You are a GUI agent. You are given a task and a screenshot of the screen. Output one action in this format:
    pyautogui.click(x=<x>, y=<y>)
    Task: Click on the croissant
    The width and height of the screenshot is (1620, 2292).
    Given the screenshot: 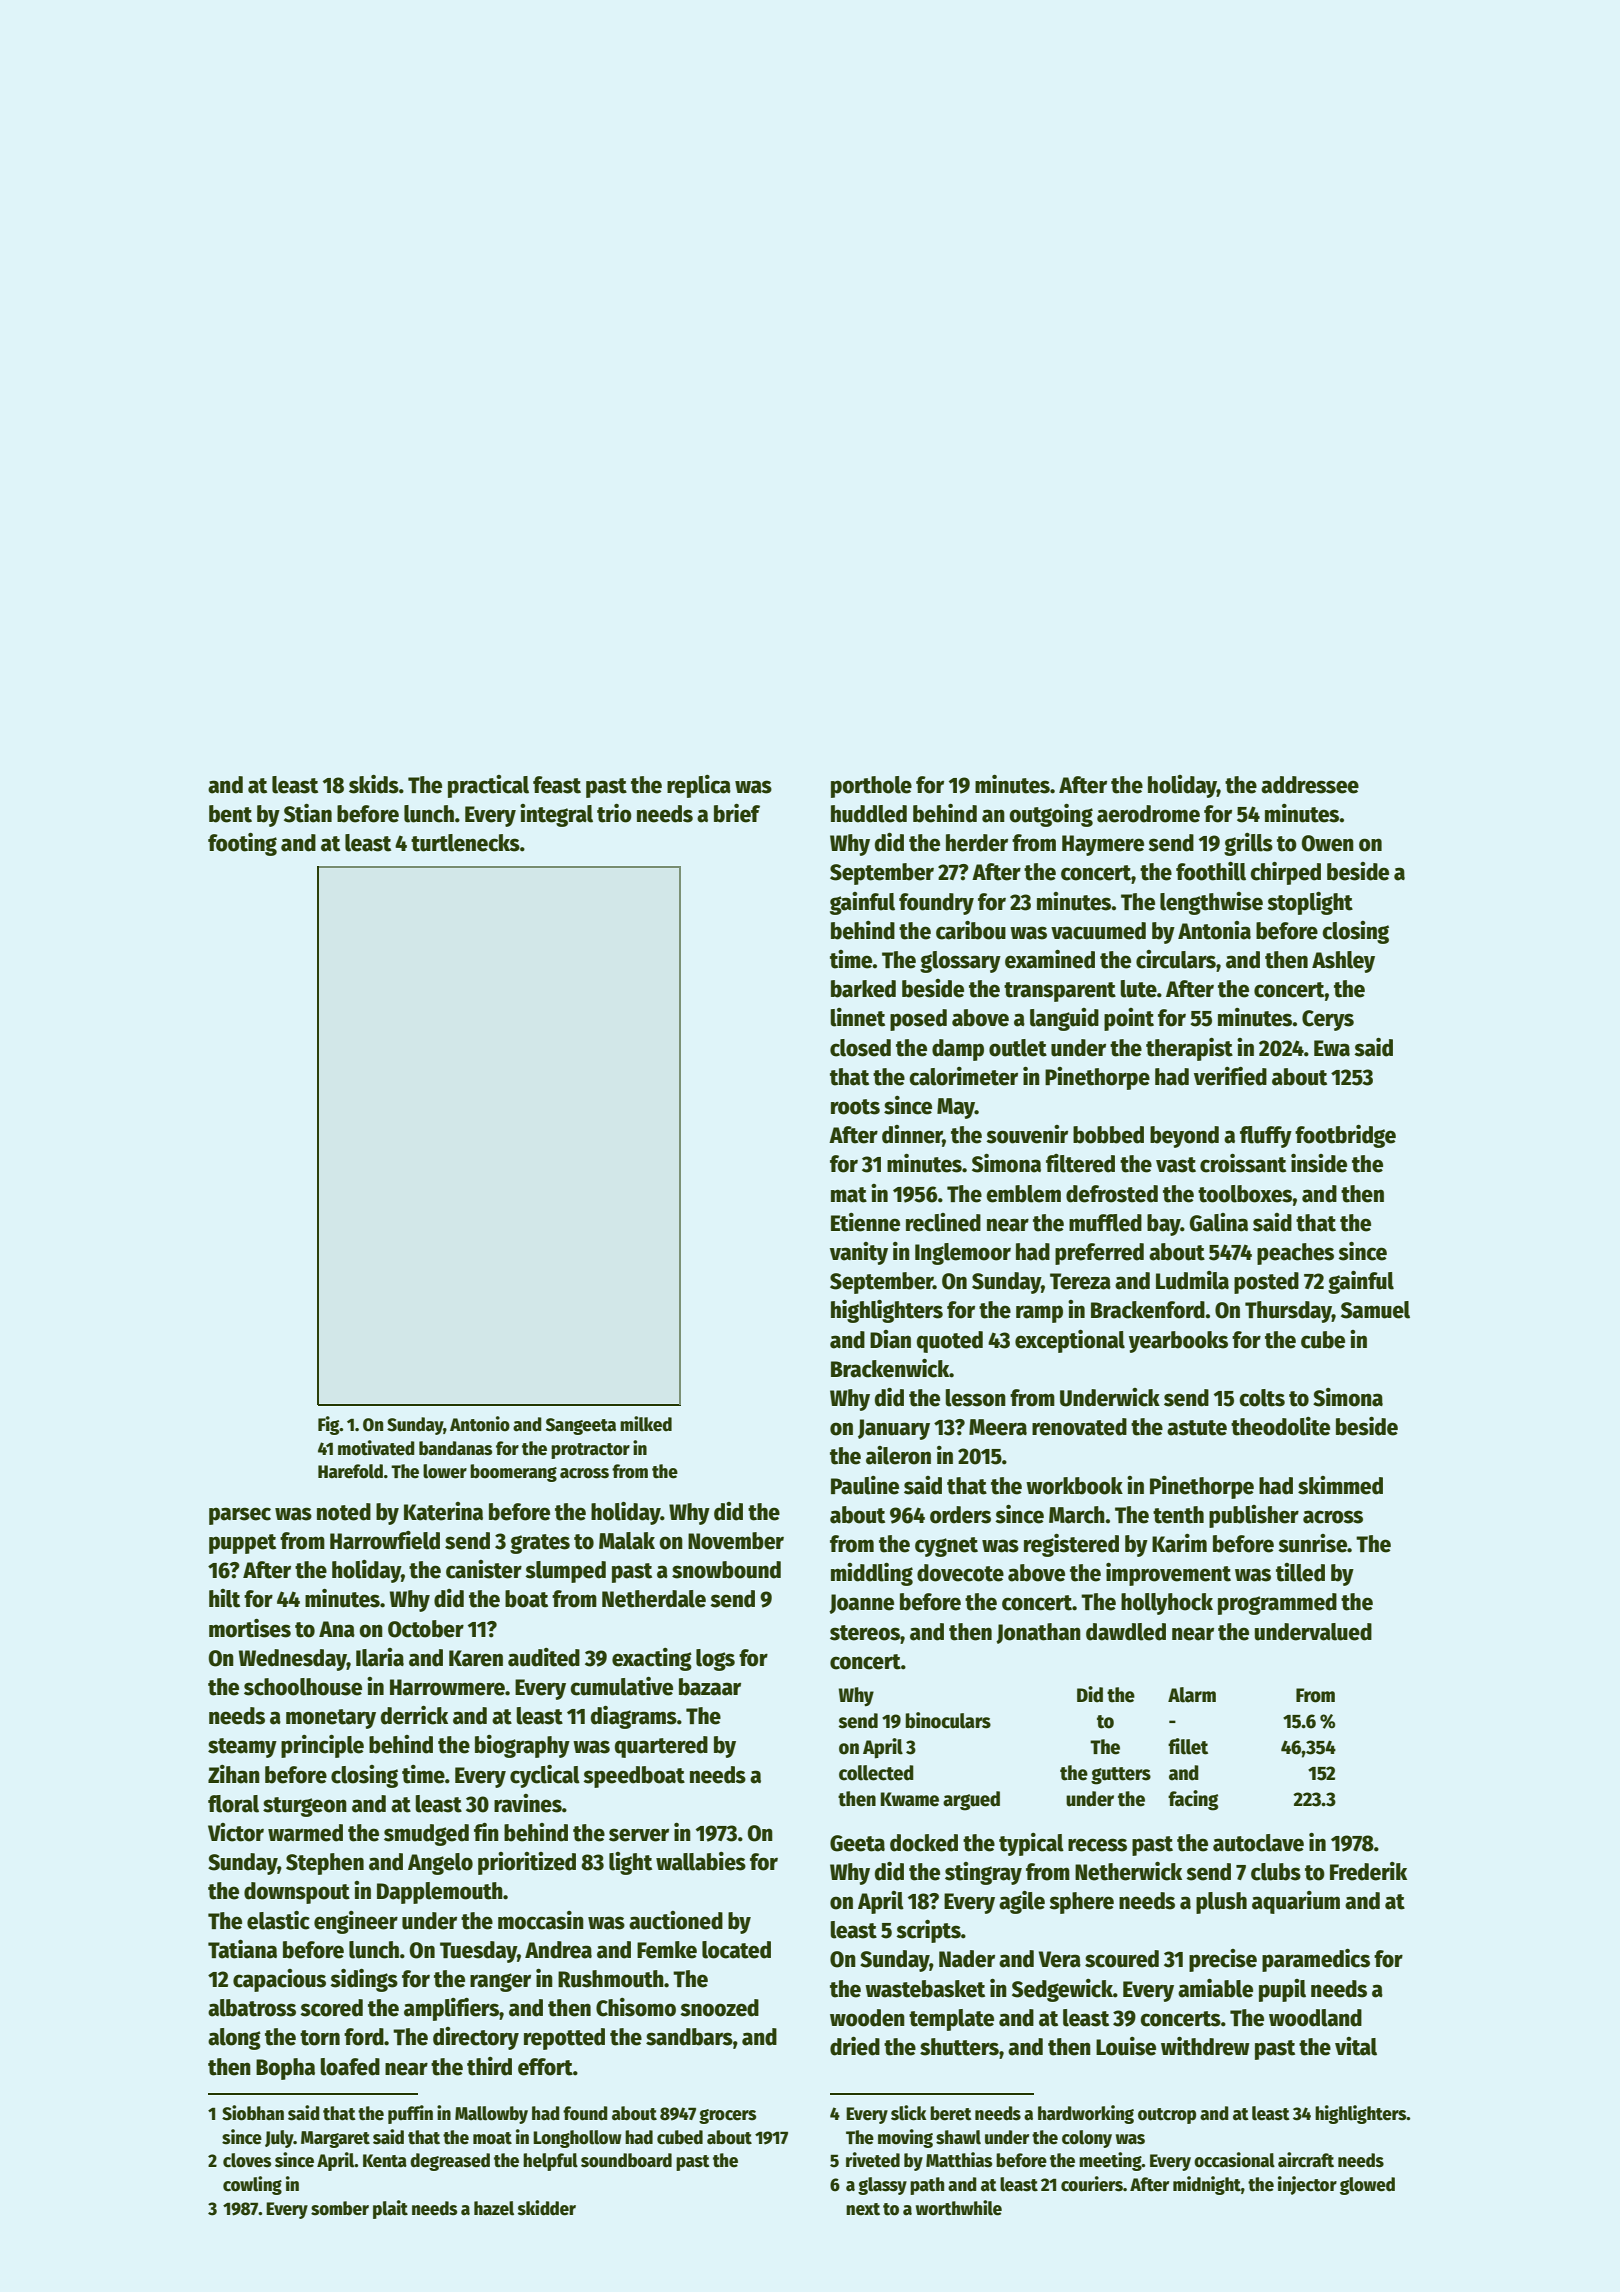 What is the action you would take?
    pyautogui.click(x=1243, y=1163)
